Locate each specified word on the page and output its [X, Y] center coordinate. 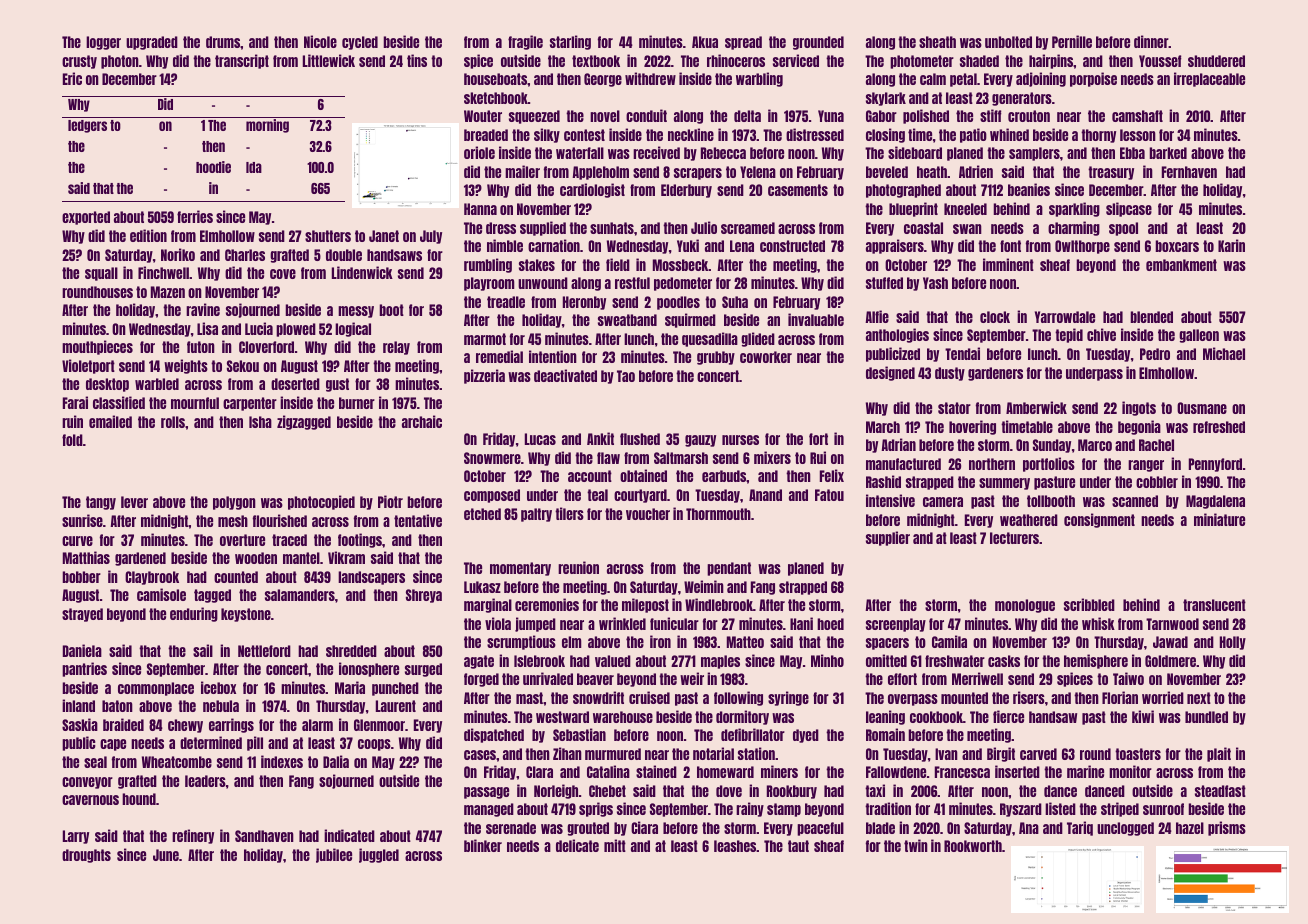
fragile [525, 42]
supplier [888, 538]
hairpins [1051, 61]
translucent [1214, 605]
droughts [86, 856]
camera [943, 502]
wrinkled [622, 623]
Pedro [1155, 354]
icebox [218, 687]
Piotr [390, 501]
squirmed [690, 320]
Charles [245, 255]
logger [103, 43]
